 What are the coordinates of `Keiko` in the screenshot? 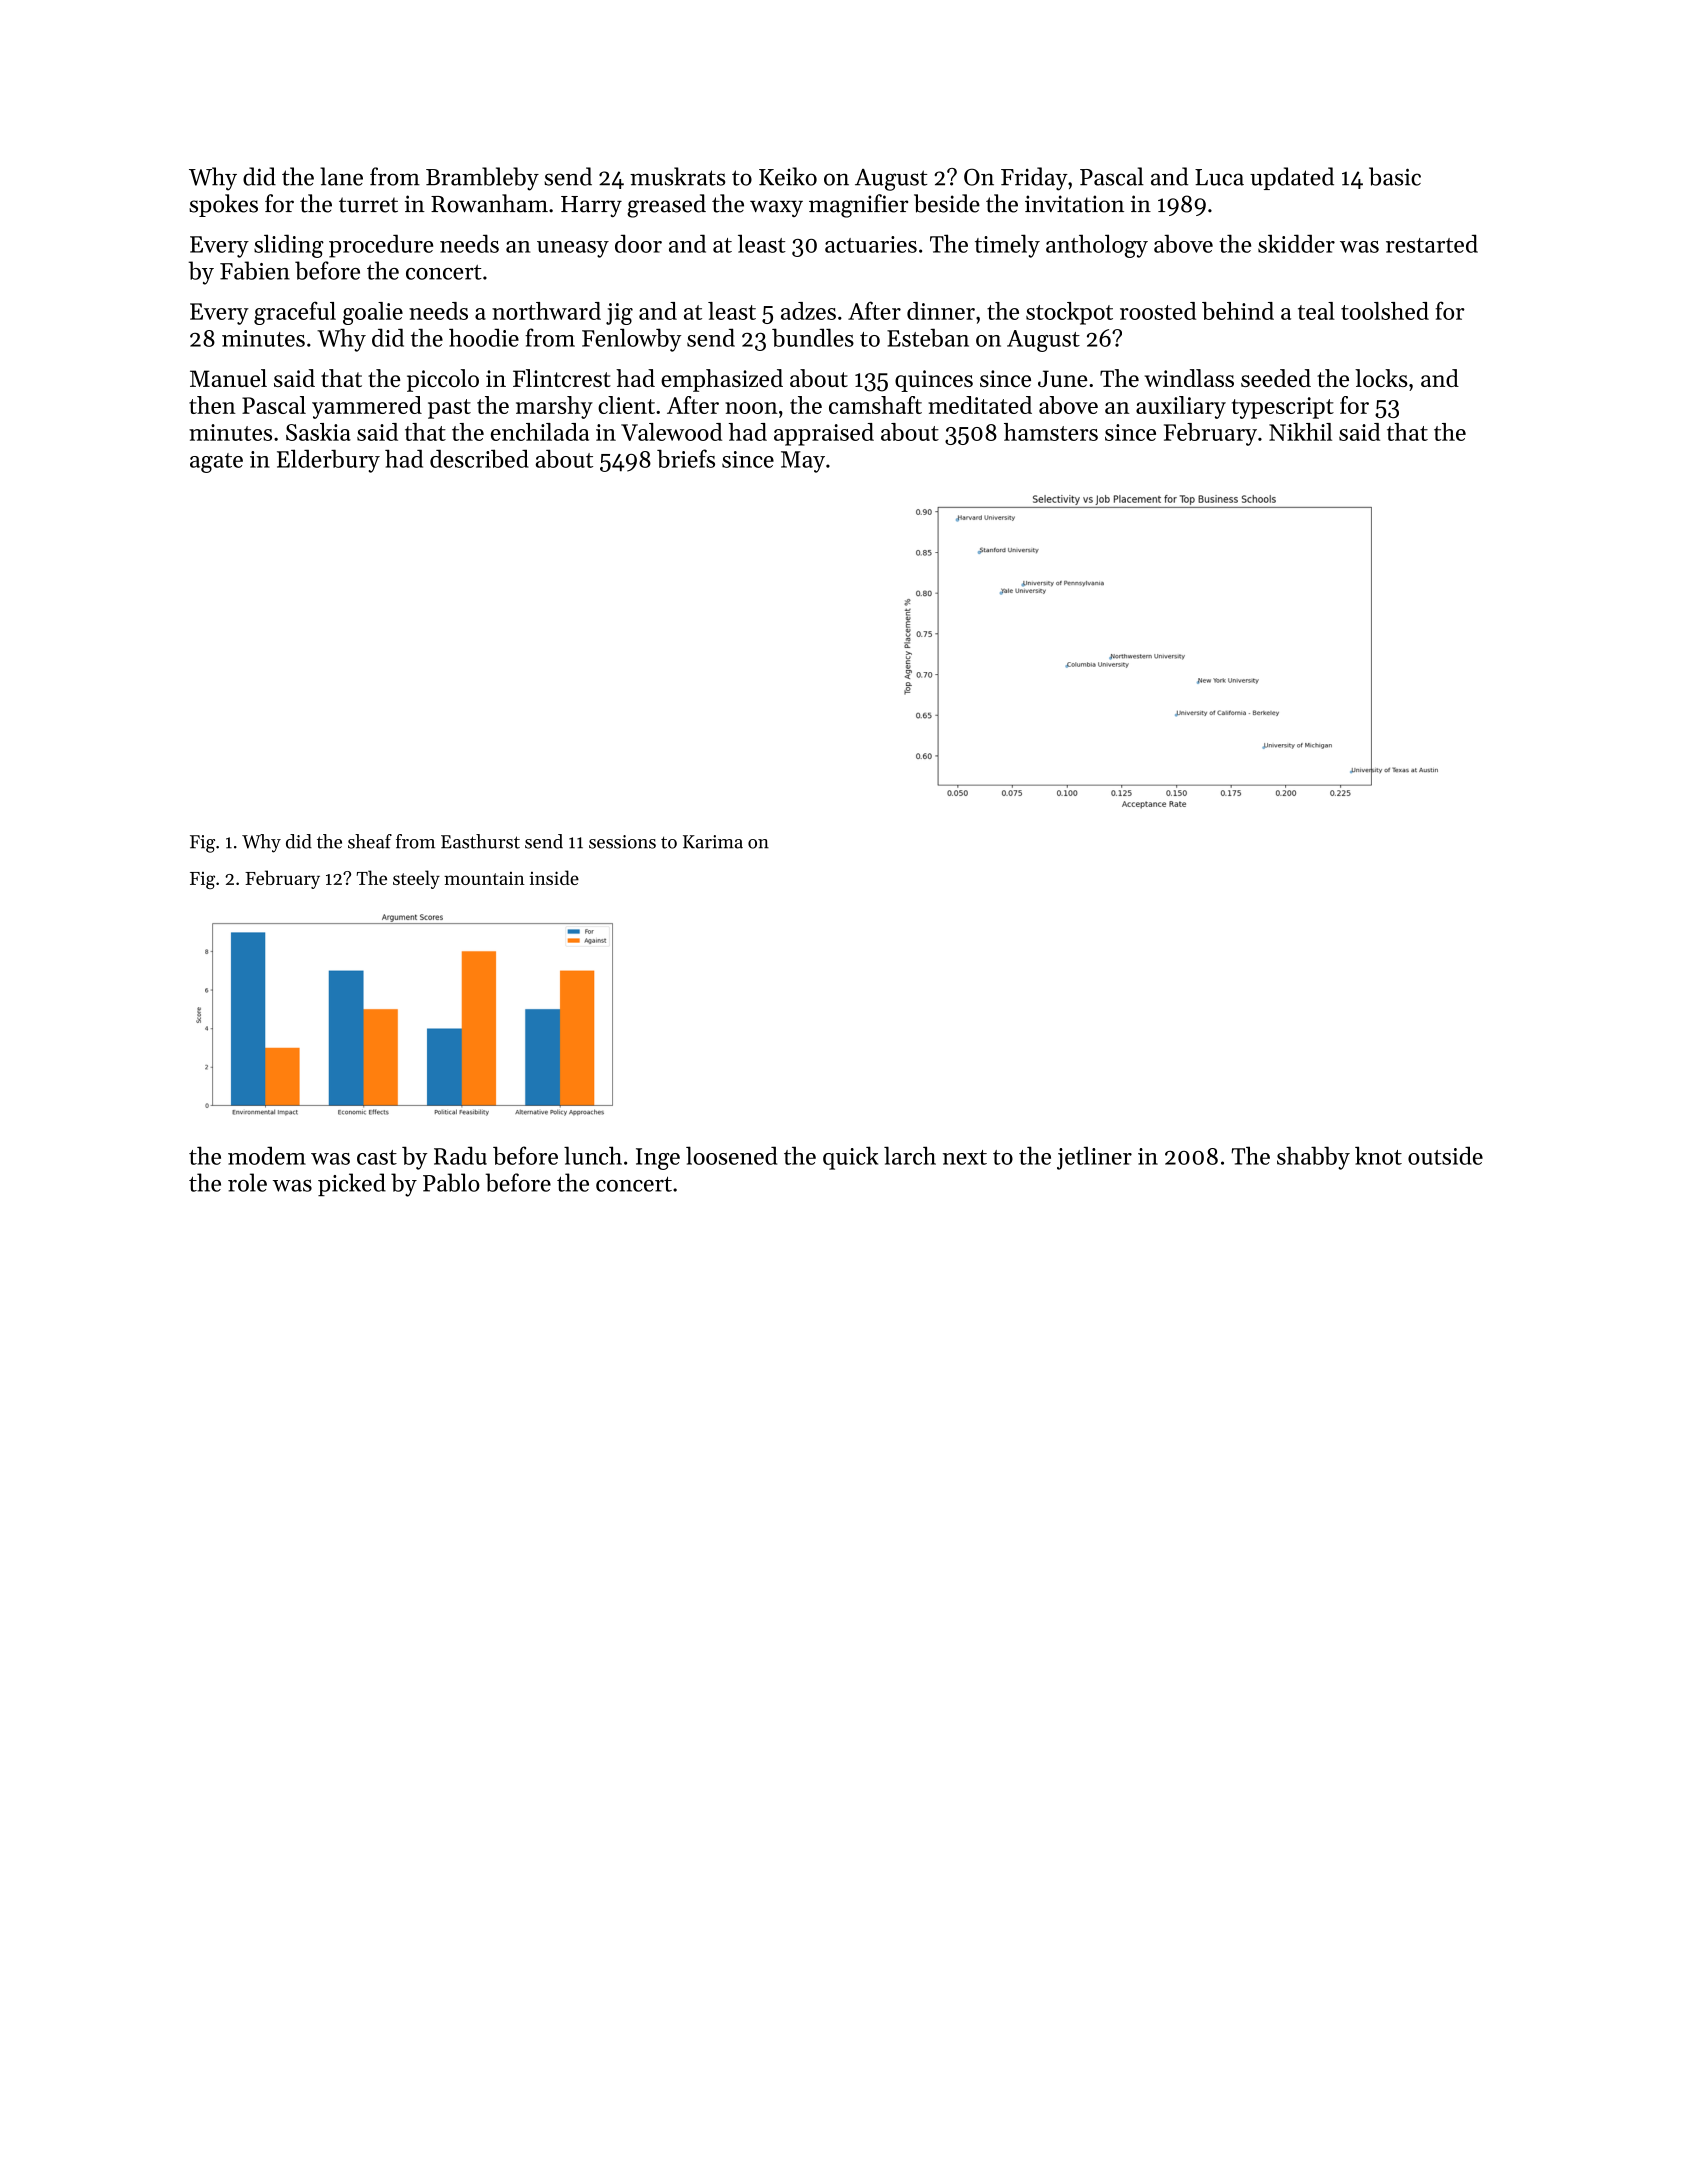 It's located at (788, 176).
